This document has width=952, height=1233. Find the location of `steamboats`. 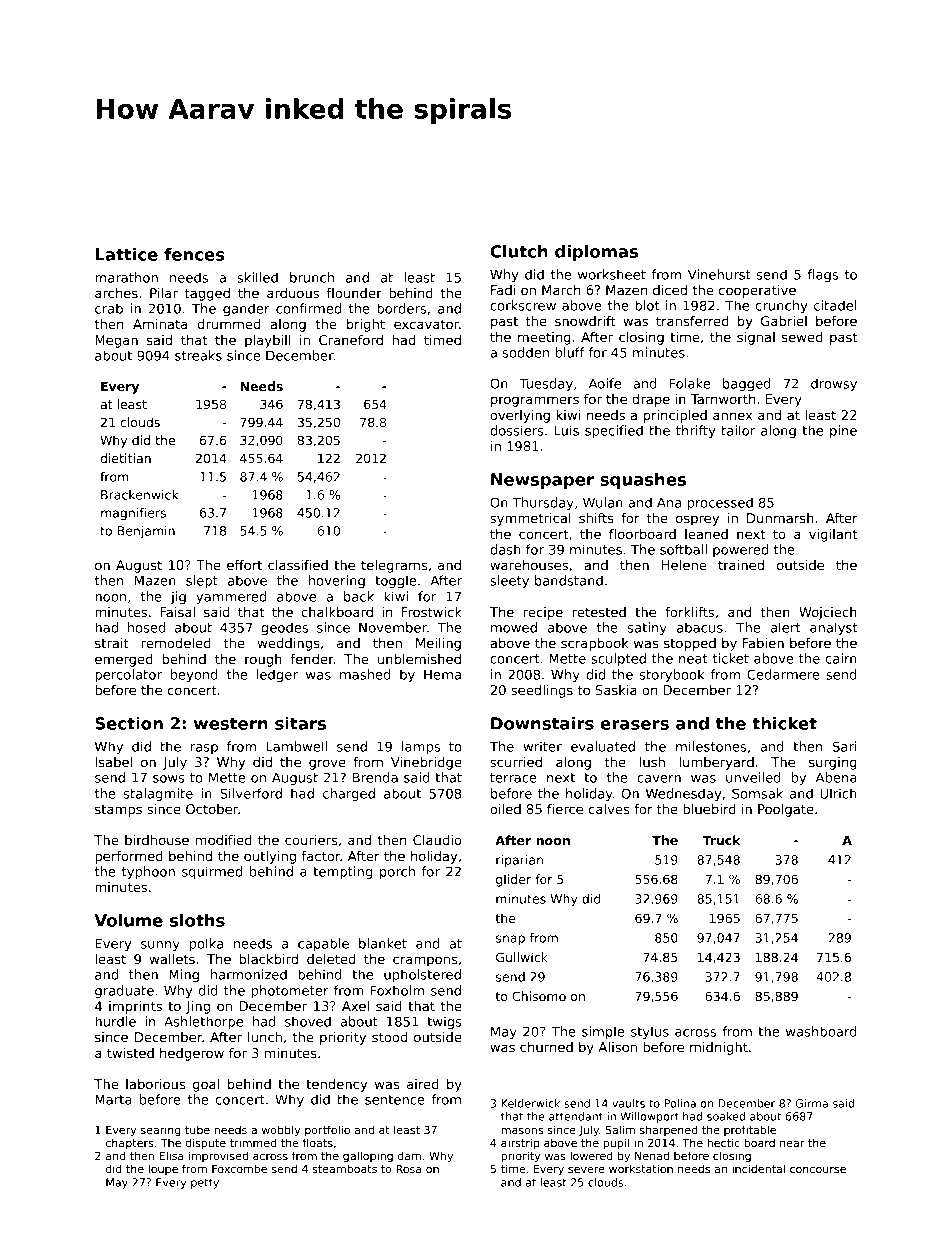

steamboats is located at coordinates (344, 1168).
